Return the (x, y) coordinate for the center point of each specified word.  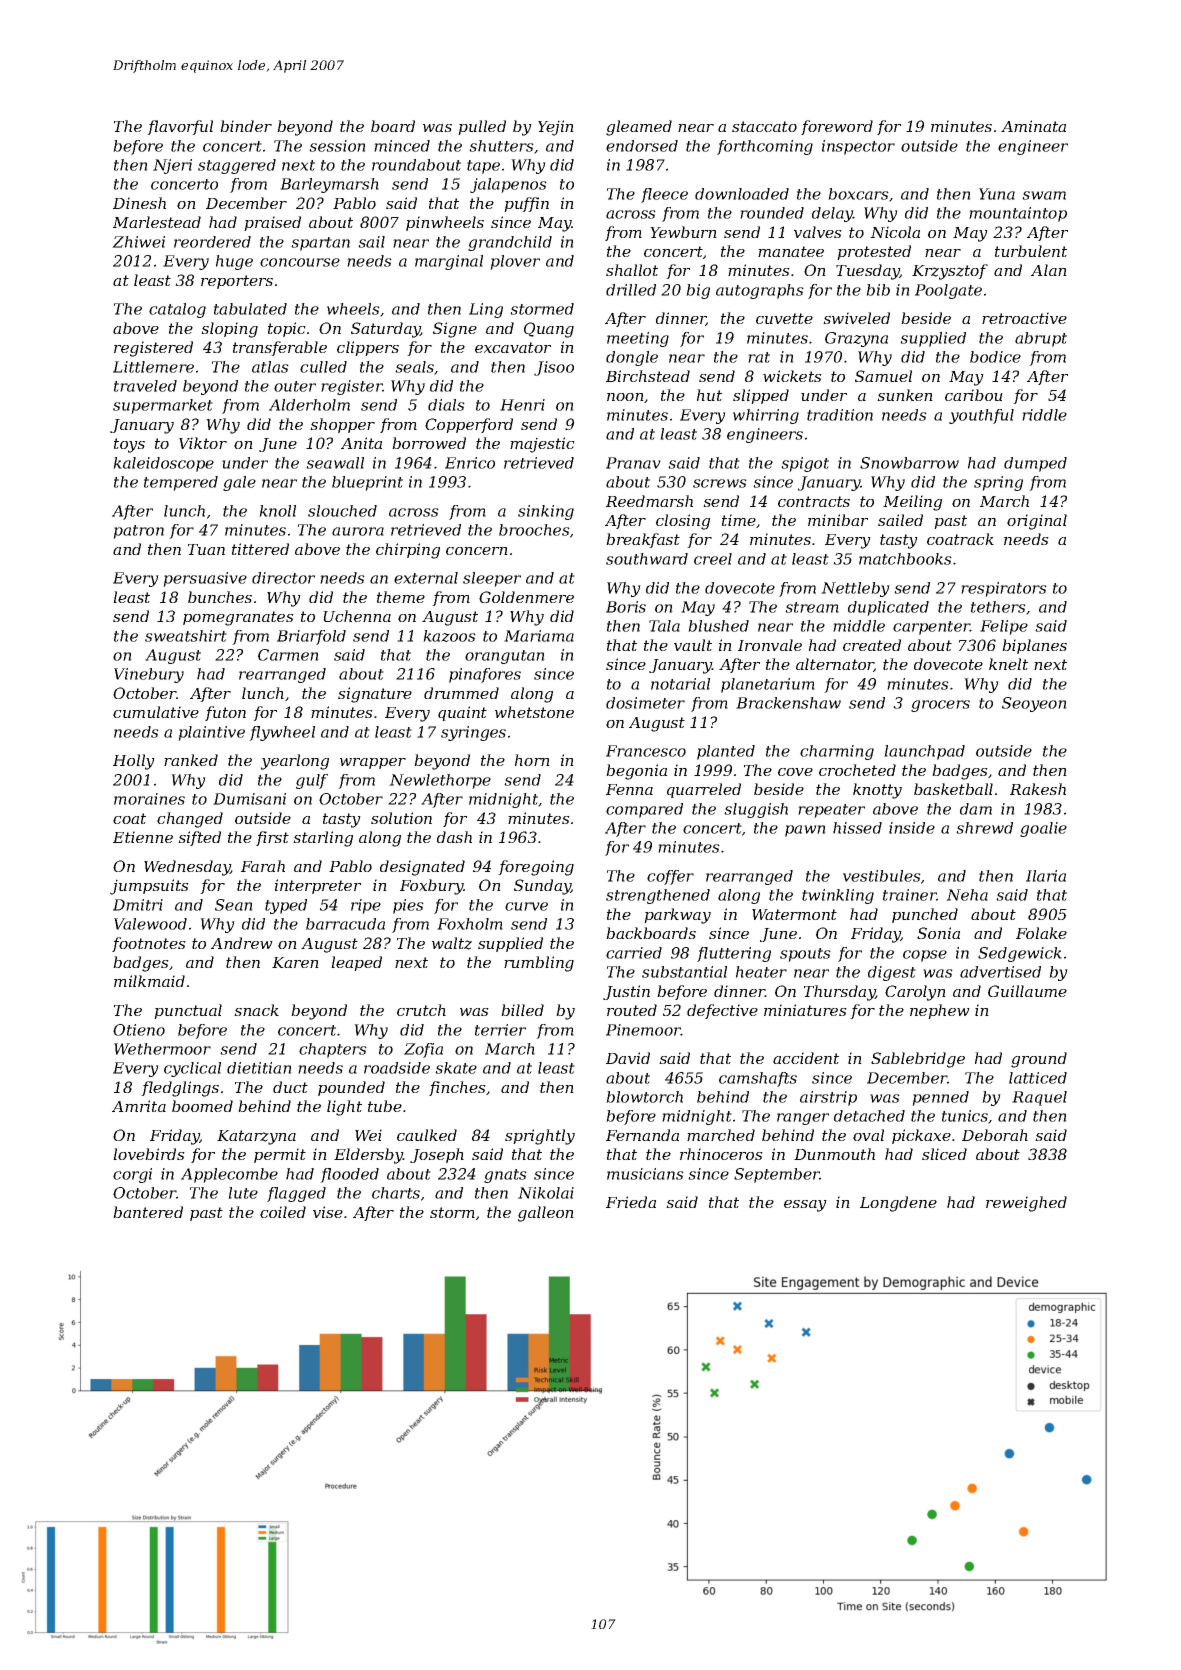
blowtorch (644, 1097)
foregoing (536, 868)
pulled (482, 127)
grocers (940, 706)
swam (1044, 195)
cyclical (192, 1069)
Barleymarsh (329, 185)
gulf (312, 781)
